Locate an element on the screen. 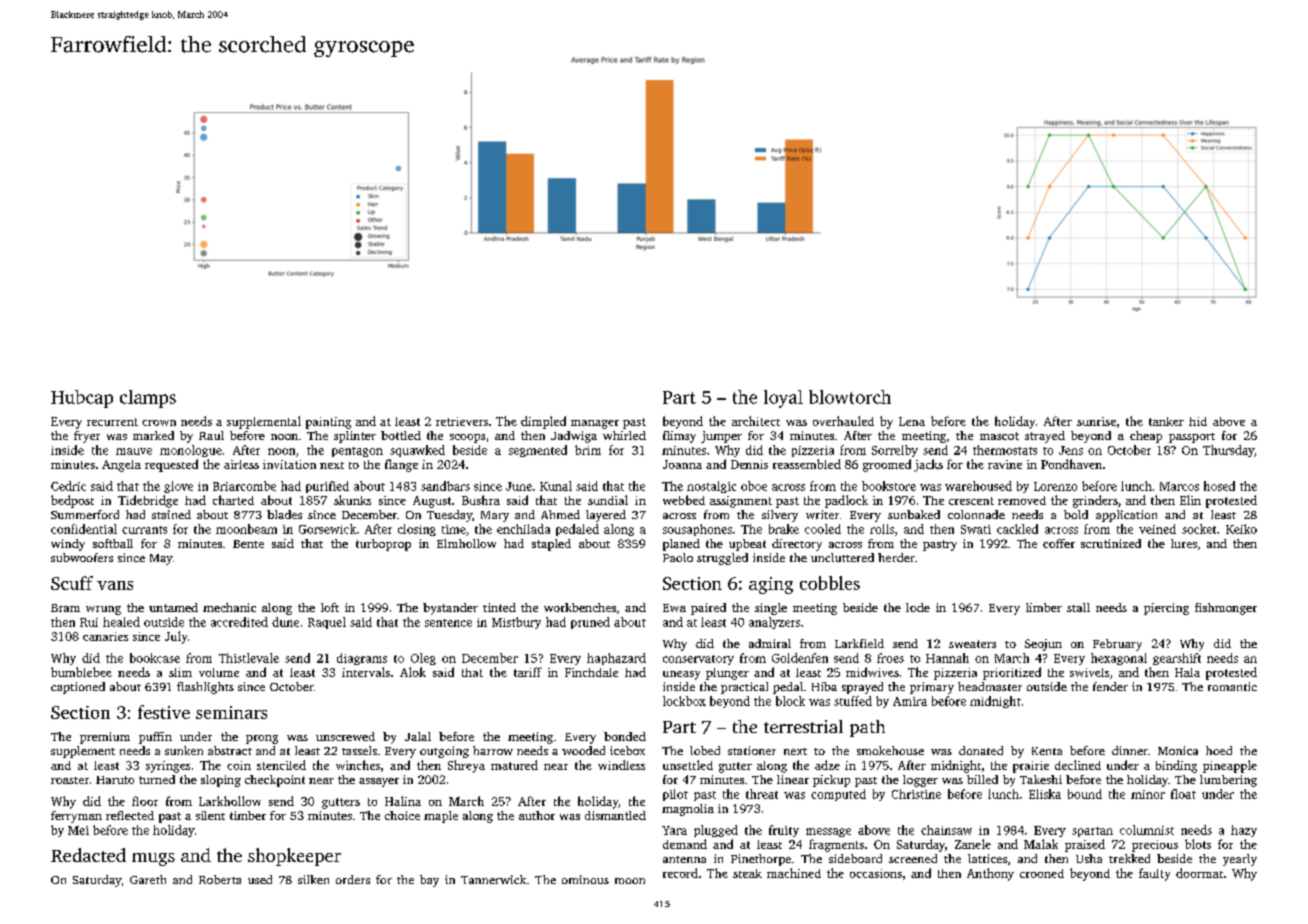 The width and height of the screenshot is (1308, 924). thermostats is located at coordinates (1005, 450).
